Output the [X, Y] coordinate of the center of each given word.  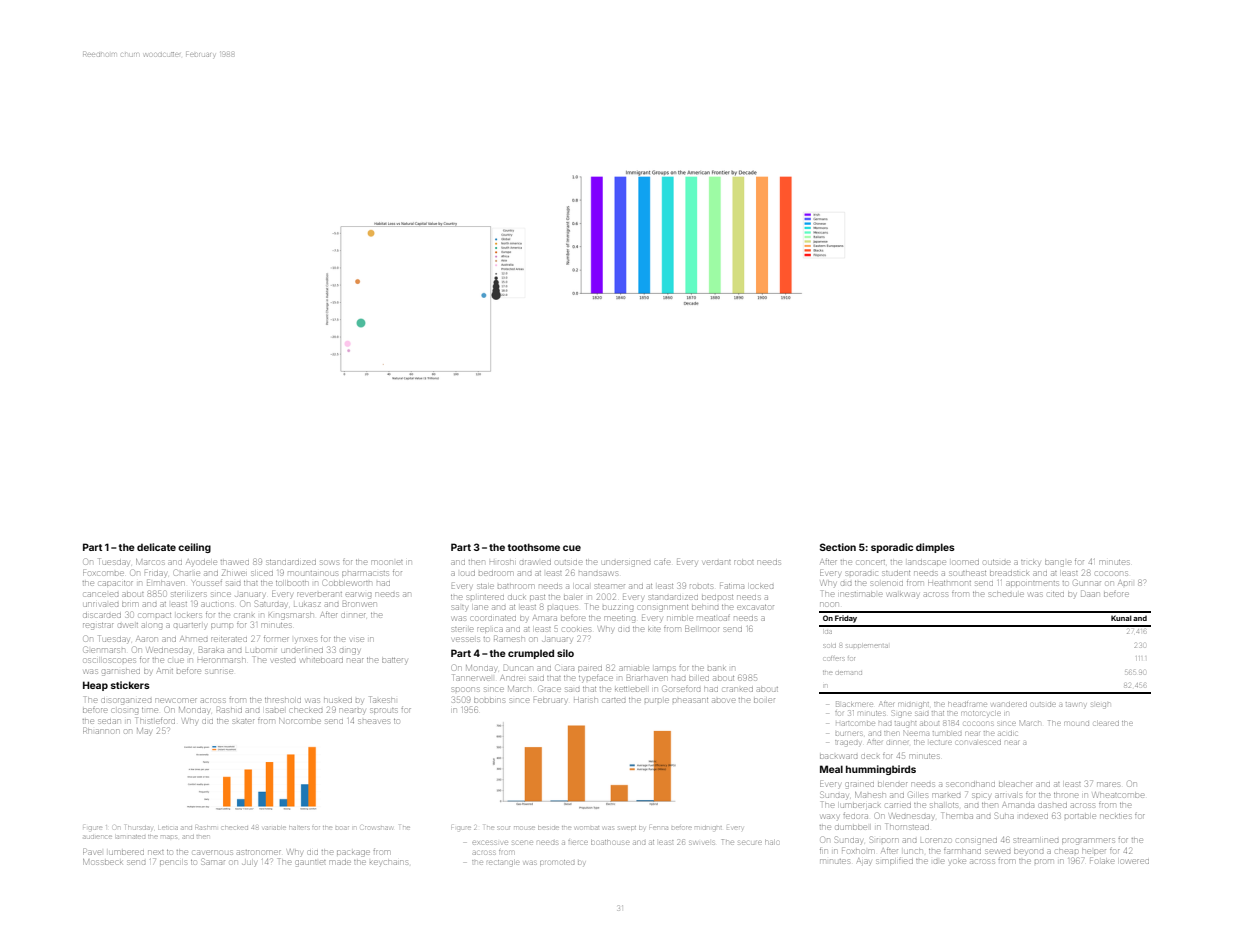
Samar [213, 861]
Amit [165, 671]
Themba [957, 815]
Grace [550, 689]
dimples [935, 548]
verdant [717, 562]
